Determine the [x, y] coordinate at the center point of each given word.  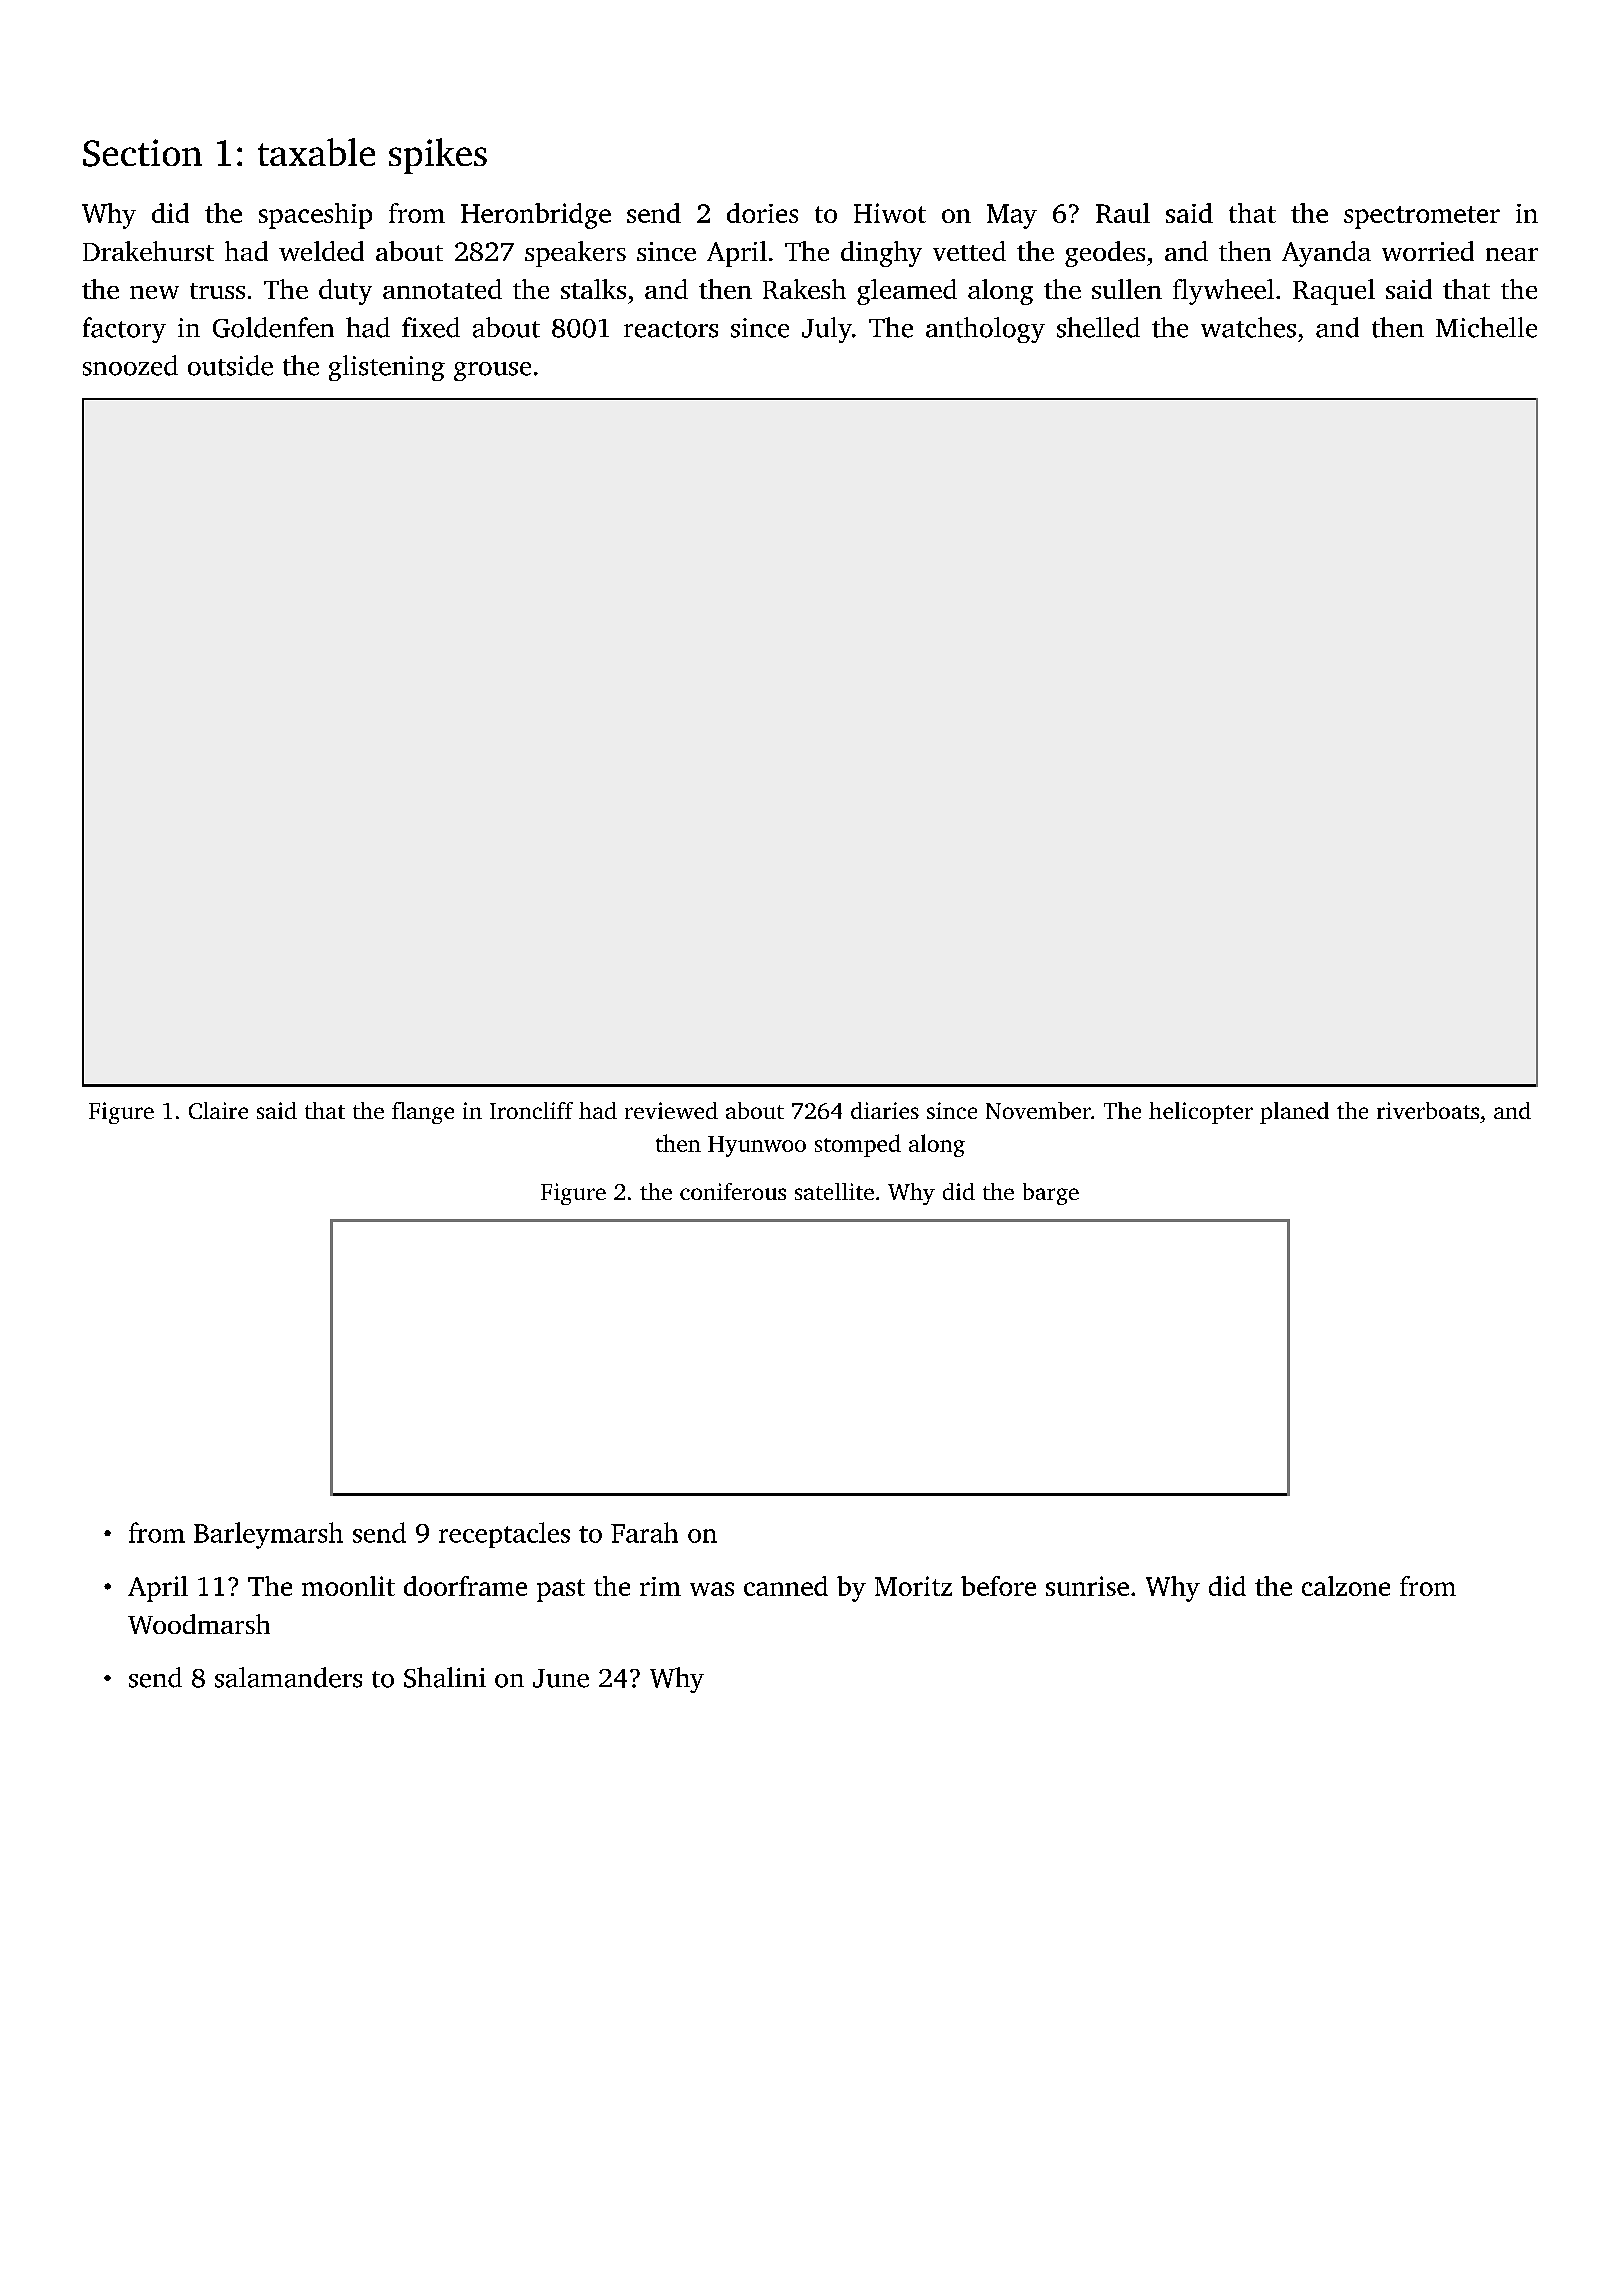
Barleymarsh [268, 1535]
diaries [885, 1110]
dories [762, 213]
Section [142, 153]
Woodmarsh [199, 1624]
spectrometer [1422, 217]
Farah [644, 1532]
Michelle [1486, 327]
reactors [671, 329]
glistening [387, 368]
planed [1294, 1113]
